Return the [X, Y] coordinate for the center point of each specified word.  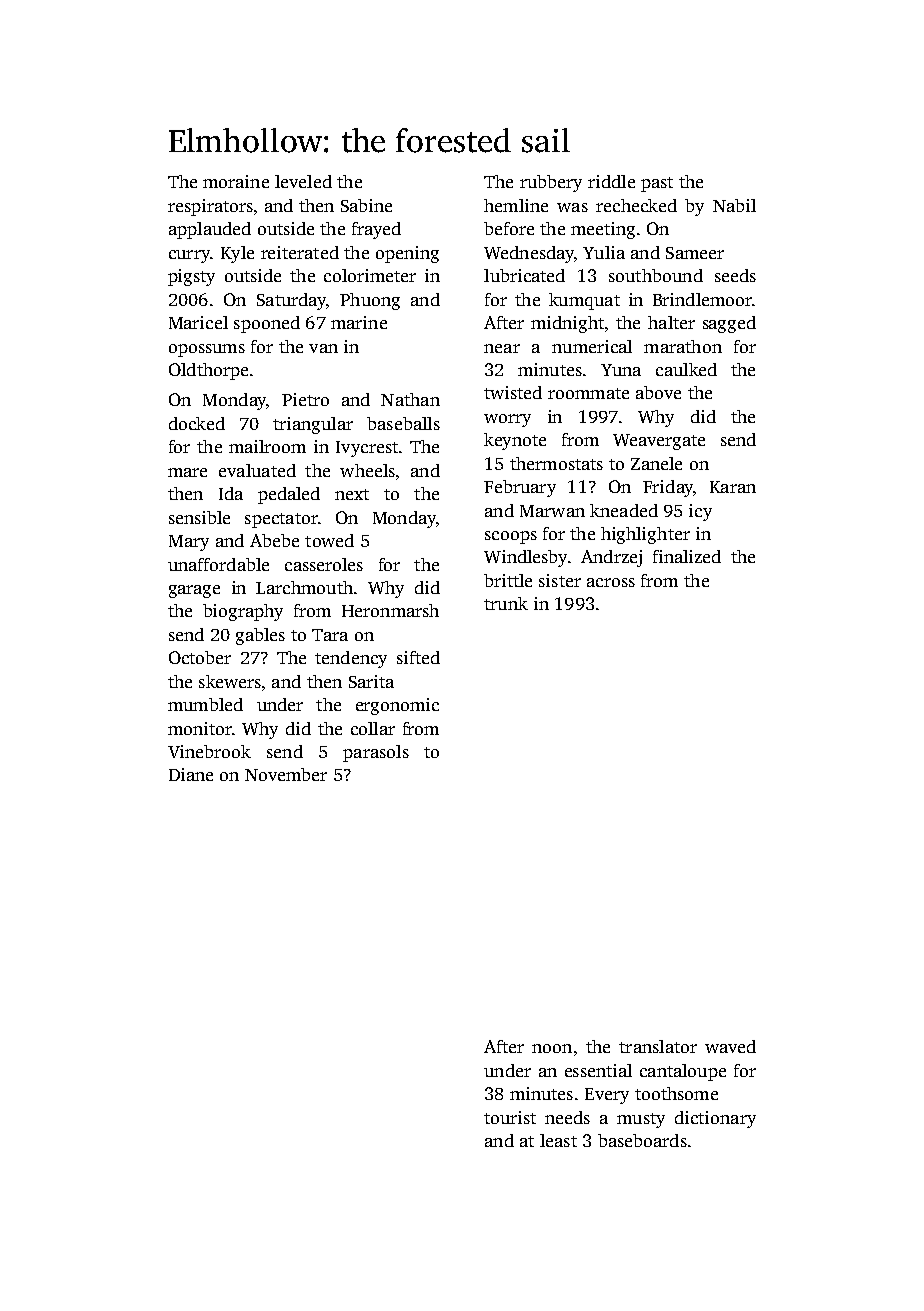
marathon [683, 346]
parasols [376, 753]
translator [658, 1046]
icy [700, 512]
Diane [191, 774]
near [502, 348]
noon [552, 1048]
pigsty [191, 277]
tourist [510, 1117]
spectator [281, 520]
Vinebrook [209, 751]
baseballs [403, 423]
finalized [687, 556]
